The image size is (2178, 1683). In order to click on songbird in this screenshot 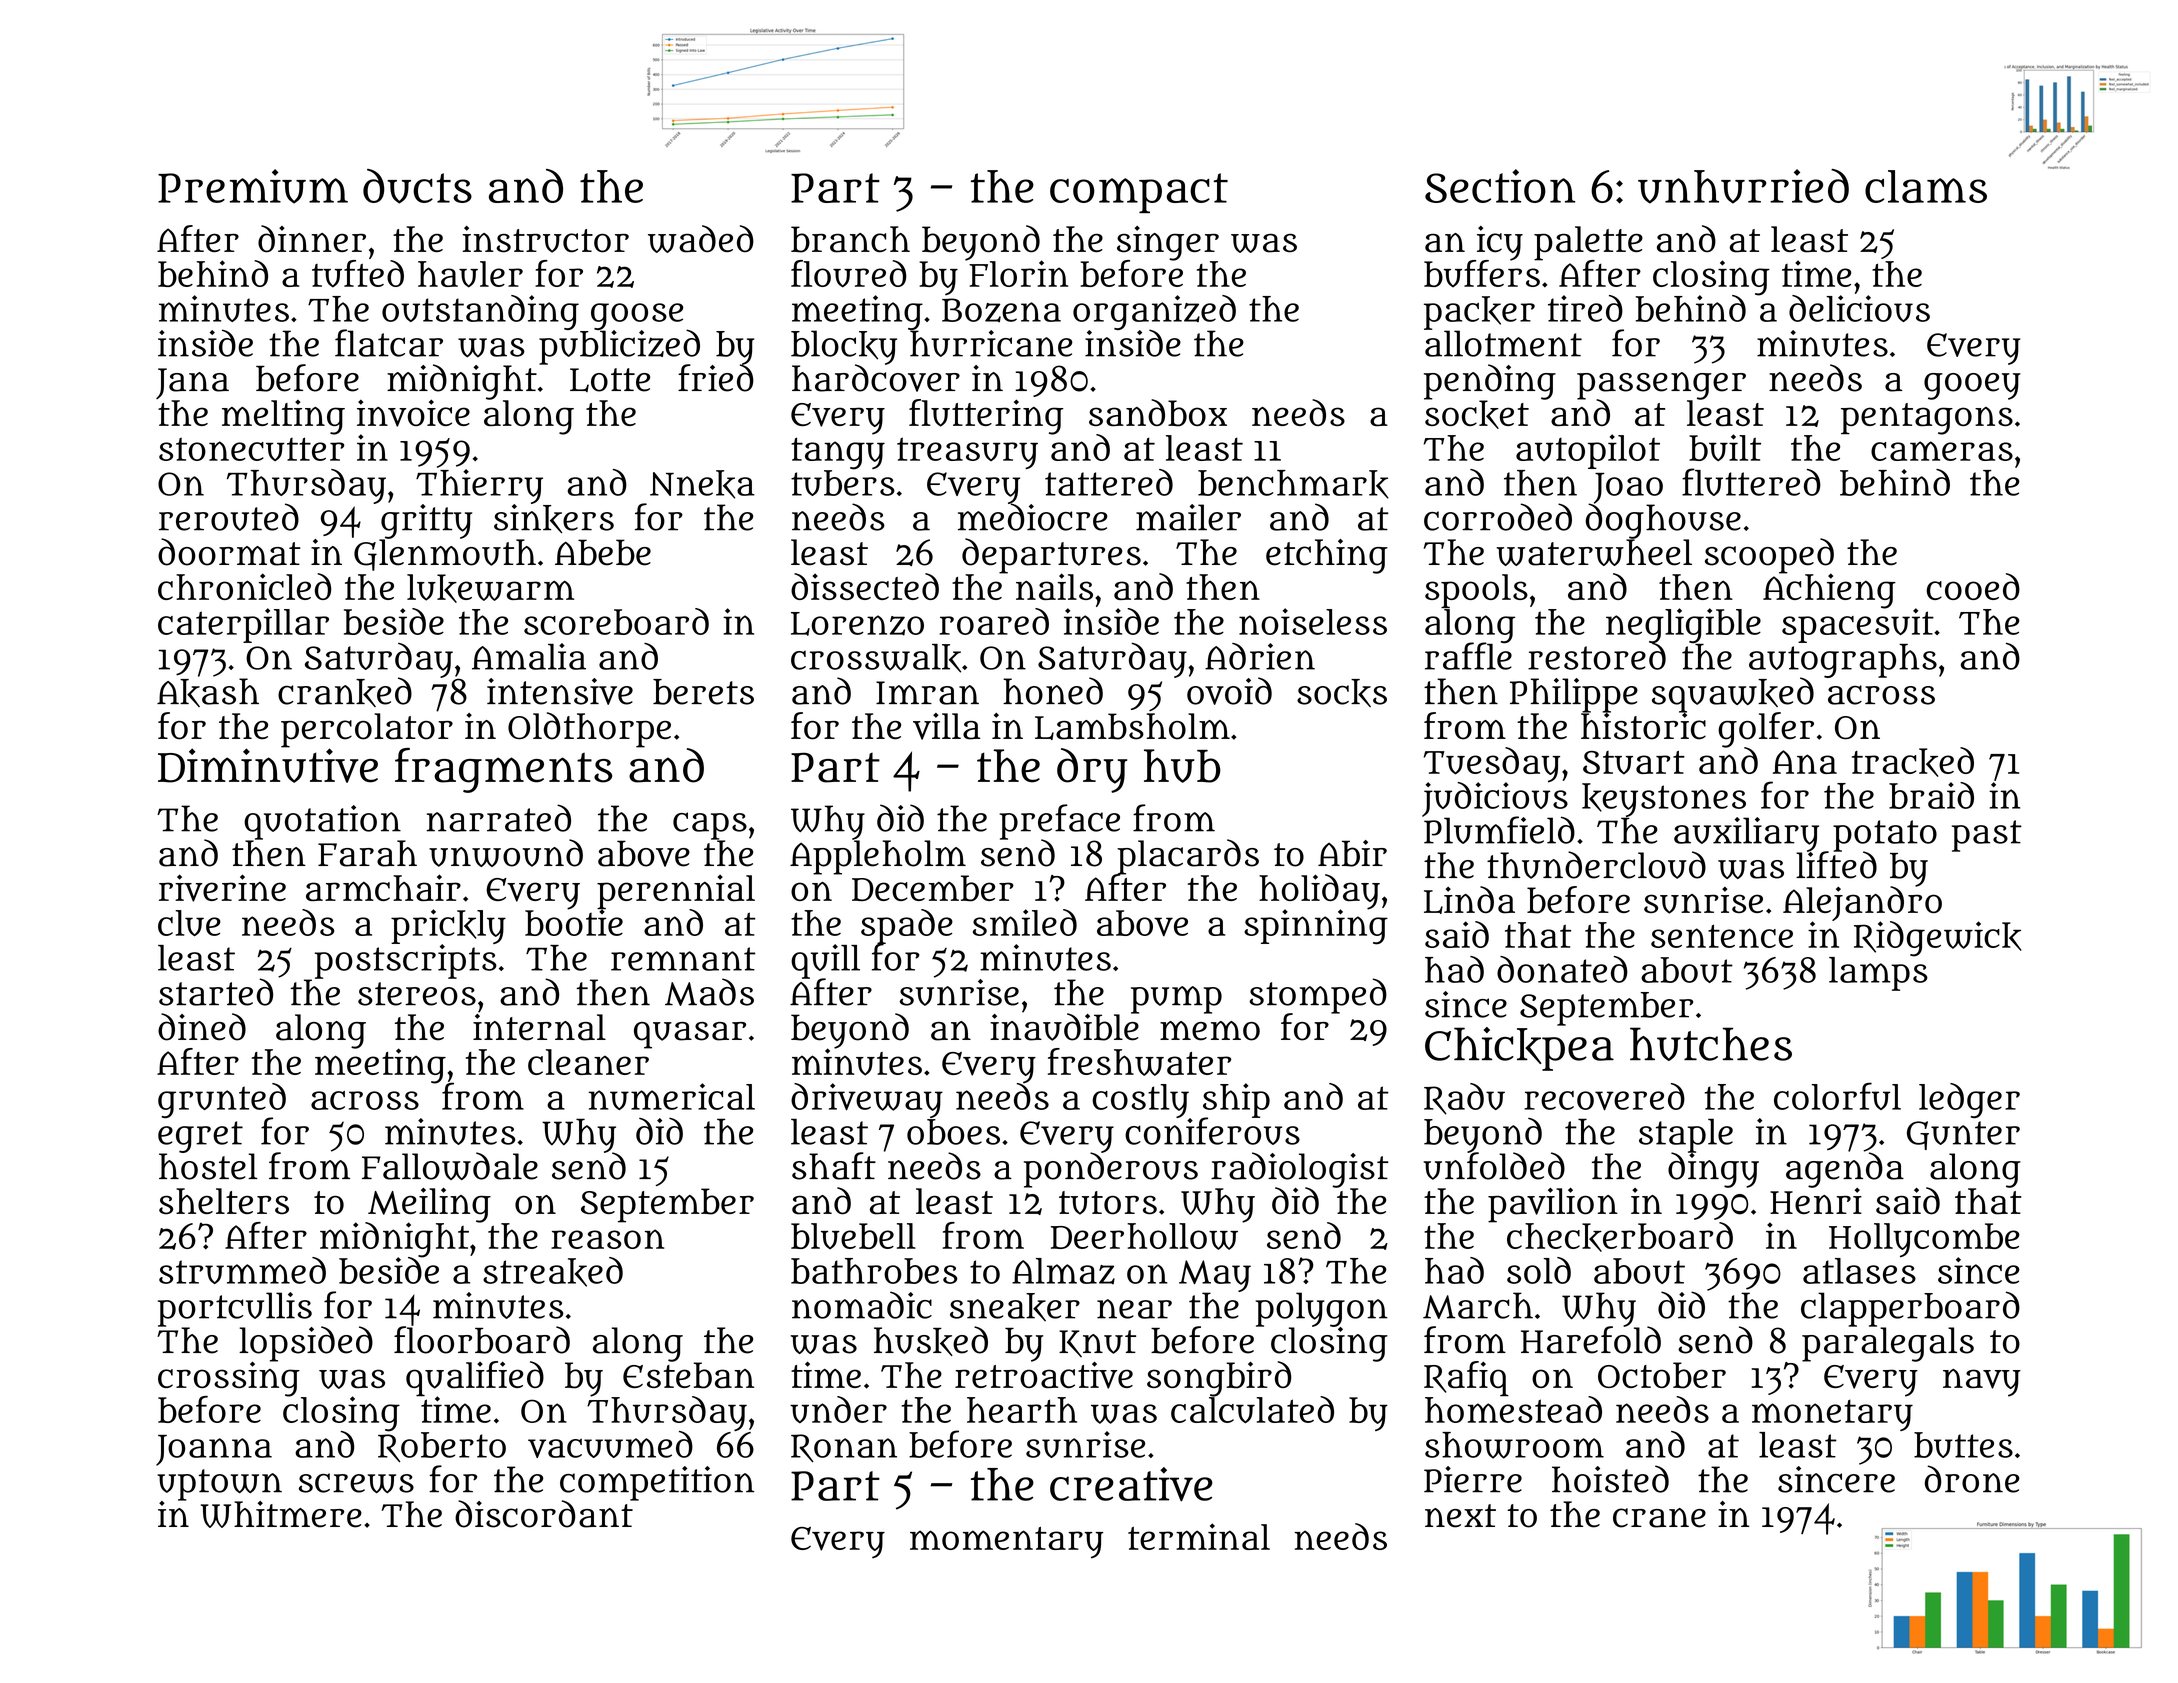, I will do `click(1219, 1379)`.
